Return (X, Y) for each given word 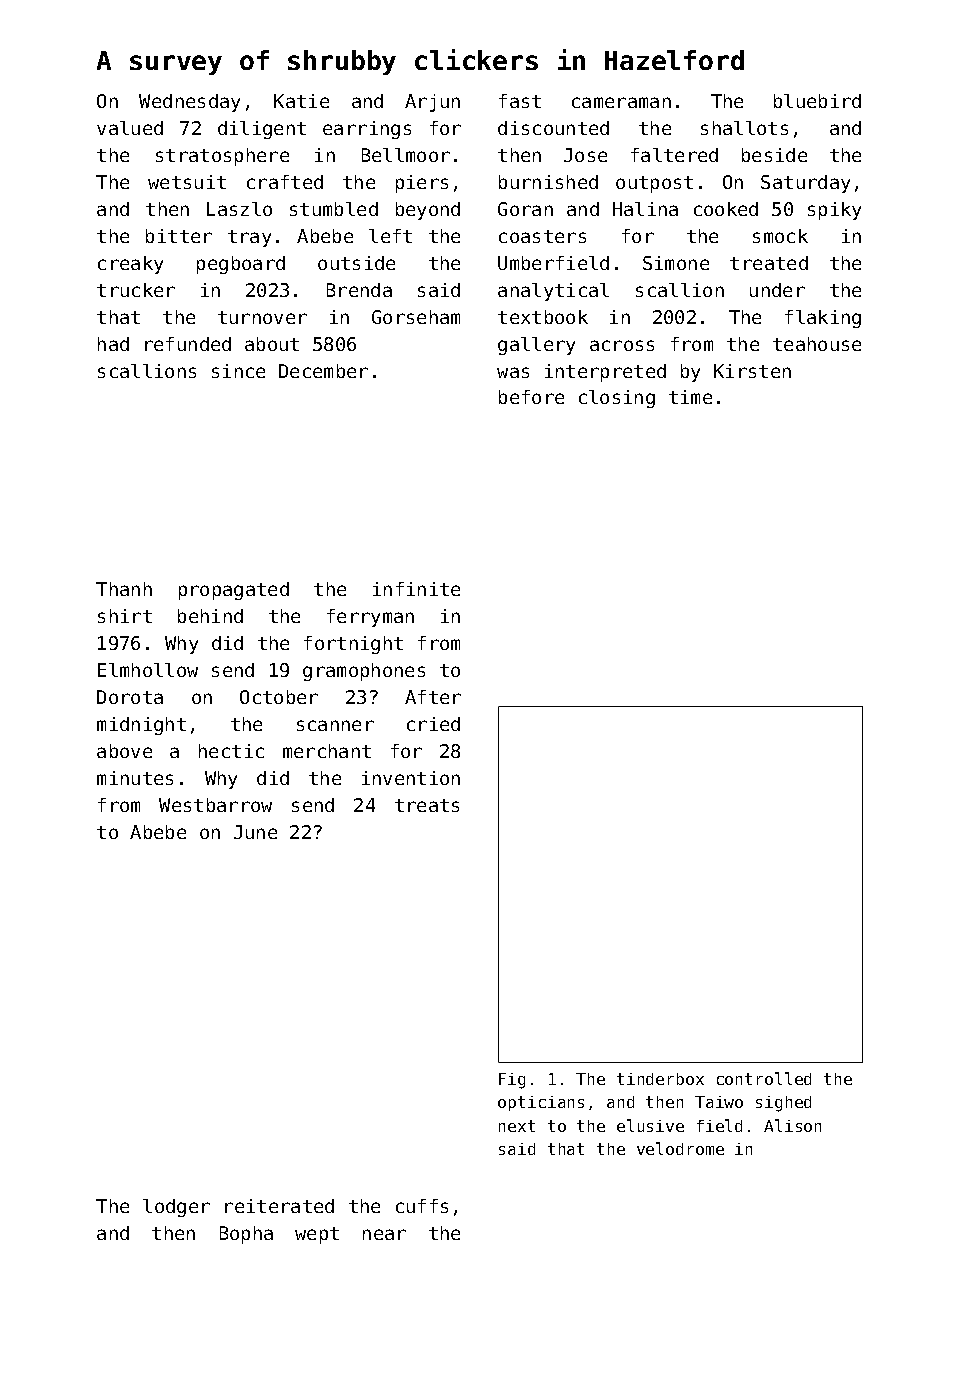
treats (427, 805)
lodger (176, 1208)
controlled (764, 1078)
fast (520, 101)
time (690, 397)
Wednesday (189, 103)
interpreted (605, 373)
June (255, 832)
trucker (136, 290)
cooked (726, 209)
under (777, 290)
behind (210, 616)
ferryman (370, 618)
